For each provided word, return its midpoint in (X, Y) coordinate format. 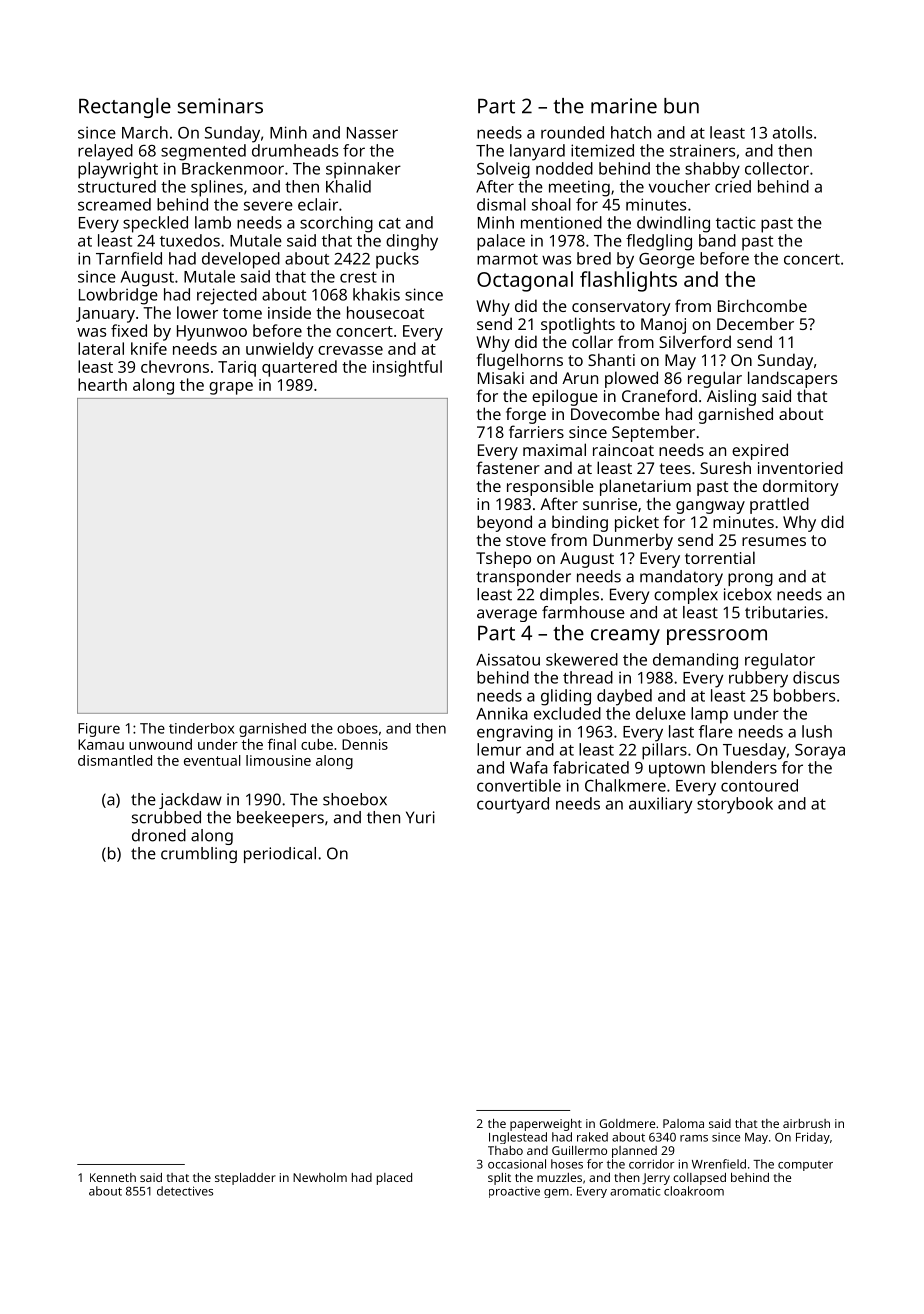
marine (624, 106)
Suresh (725, 467)
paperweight (546, 1125)
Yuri (420, 817)
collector (777, 168)
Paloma (683, 1123)
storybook (735, 805)
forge (526, 415)
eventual (212, 760)
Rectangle (125, 108)
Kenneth (113, 1177)
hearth (102, 384)
